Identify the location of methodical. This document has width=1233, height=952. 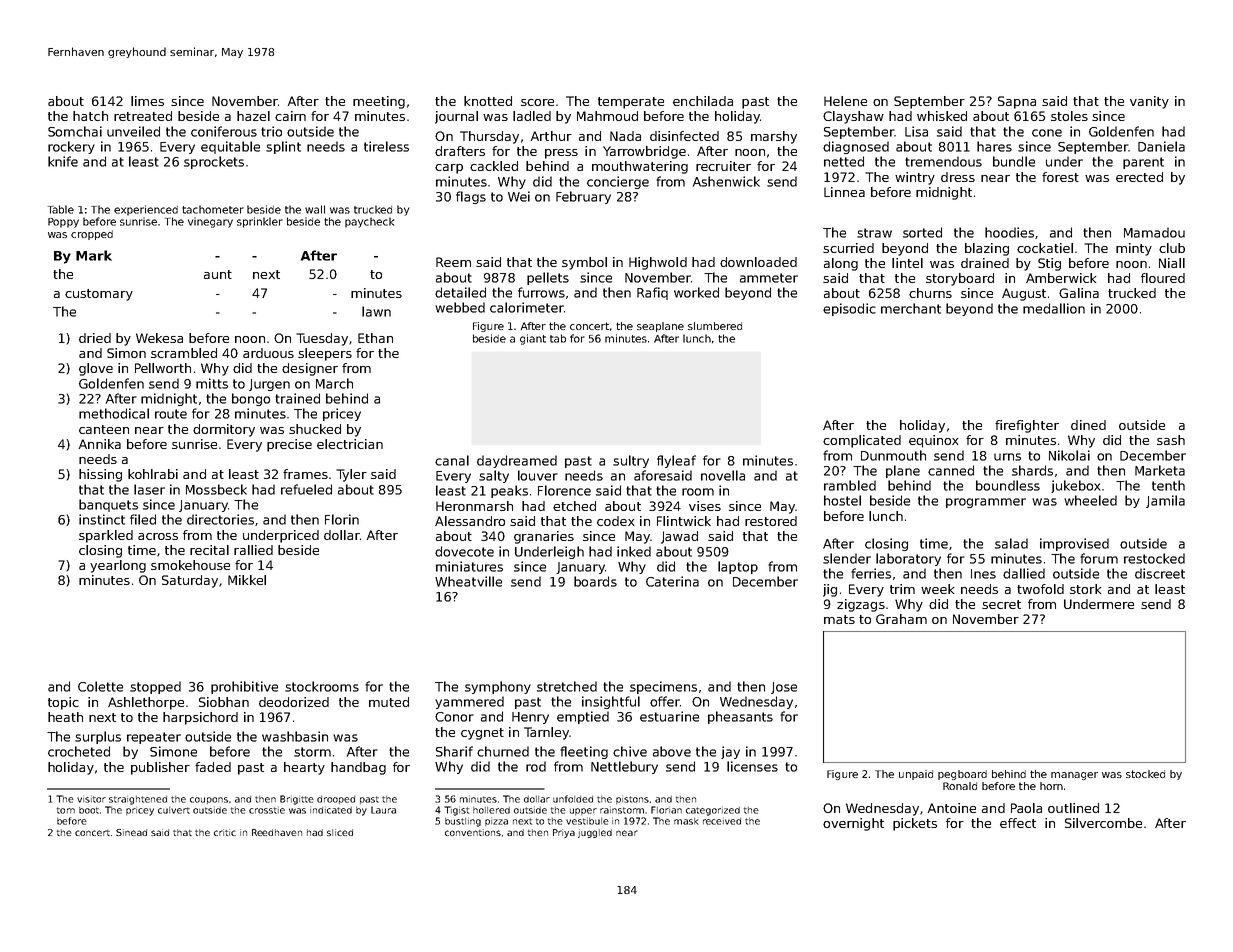
(114, 413).
